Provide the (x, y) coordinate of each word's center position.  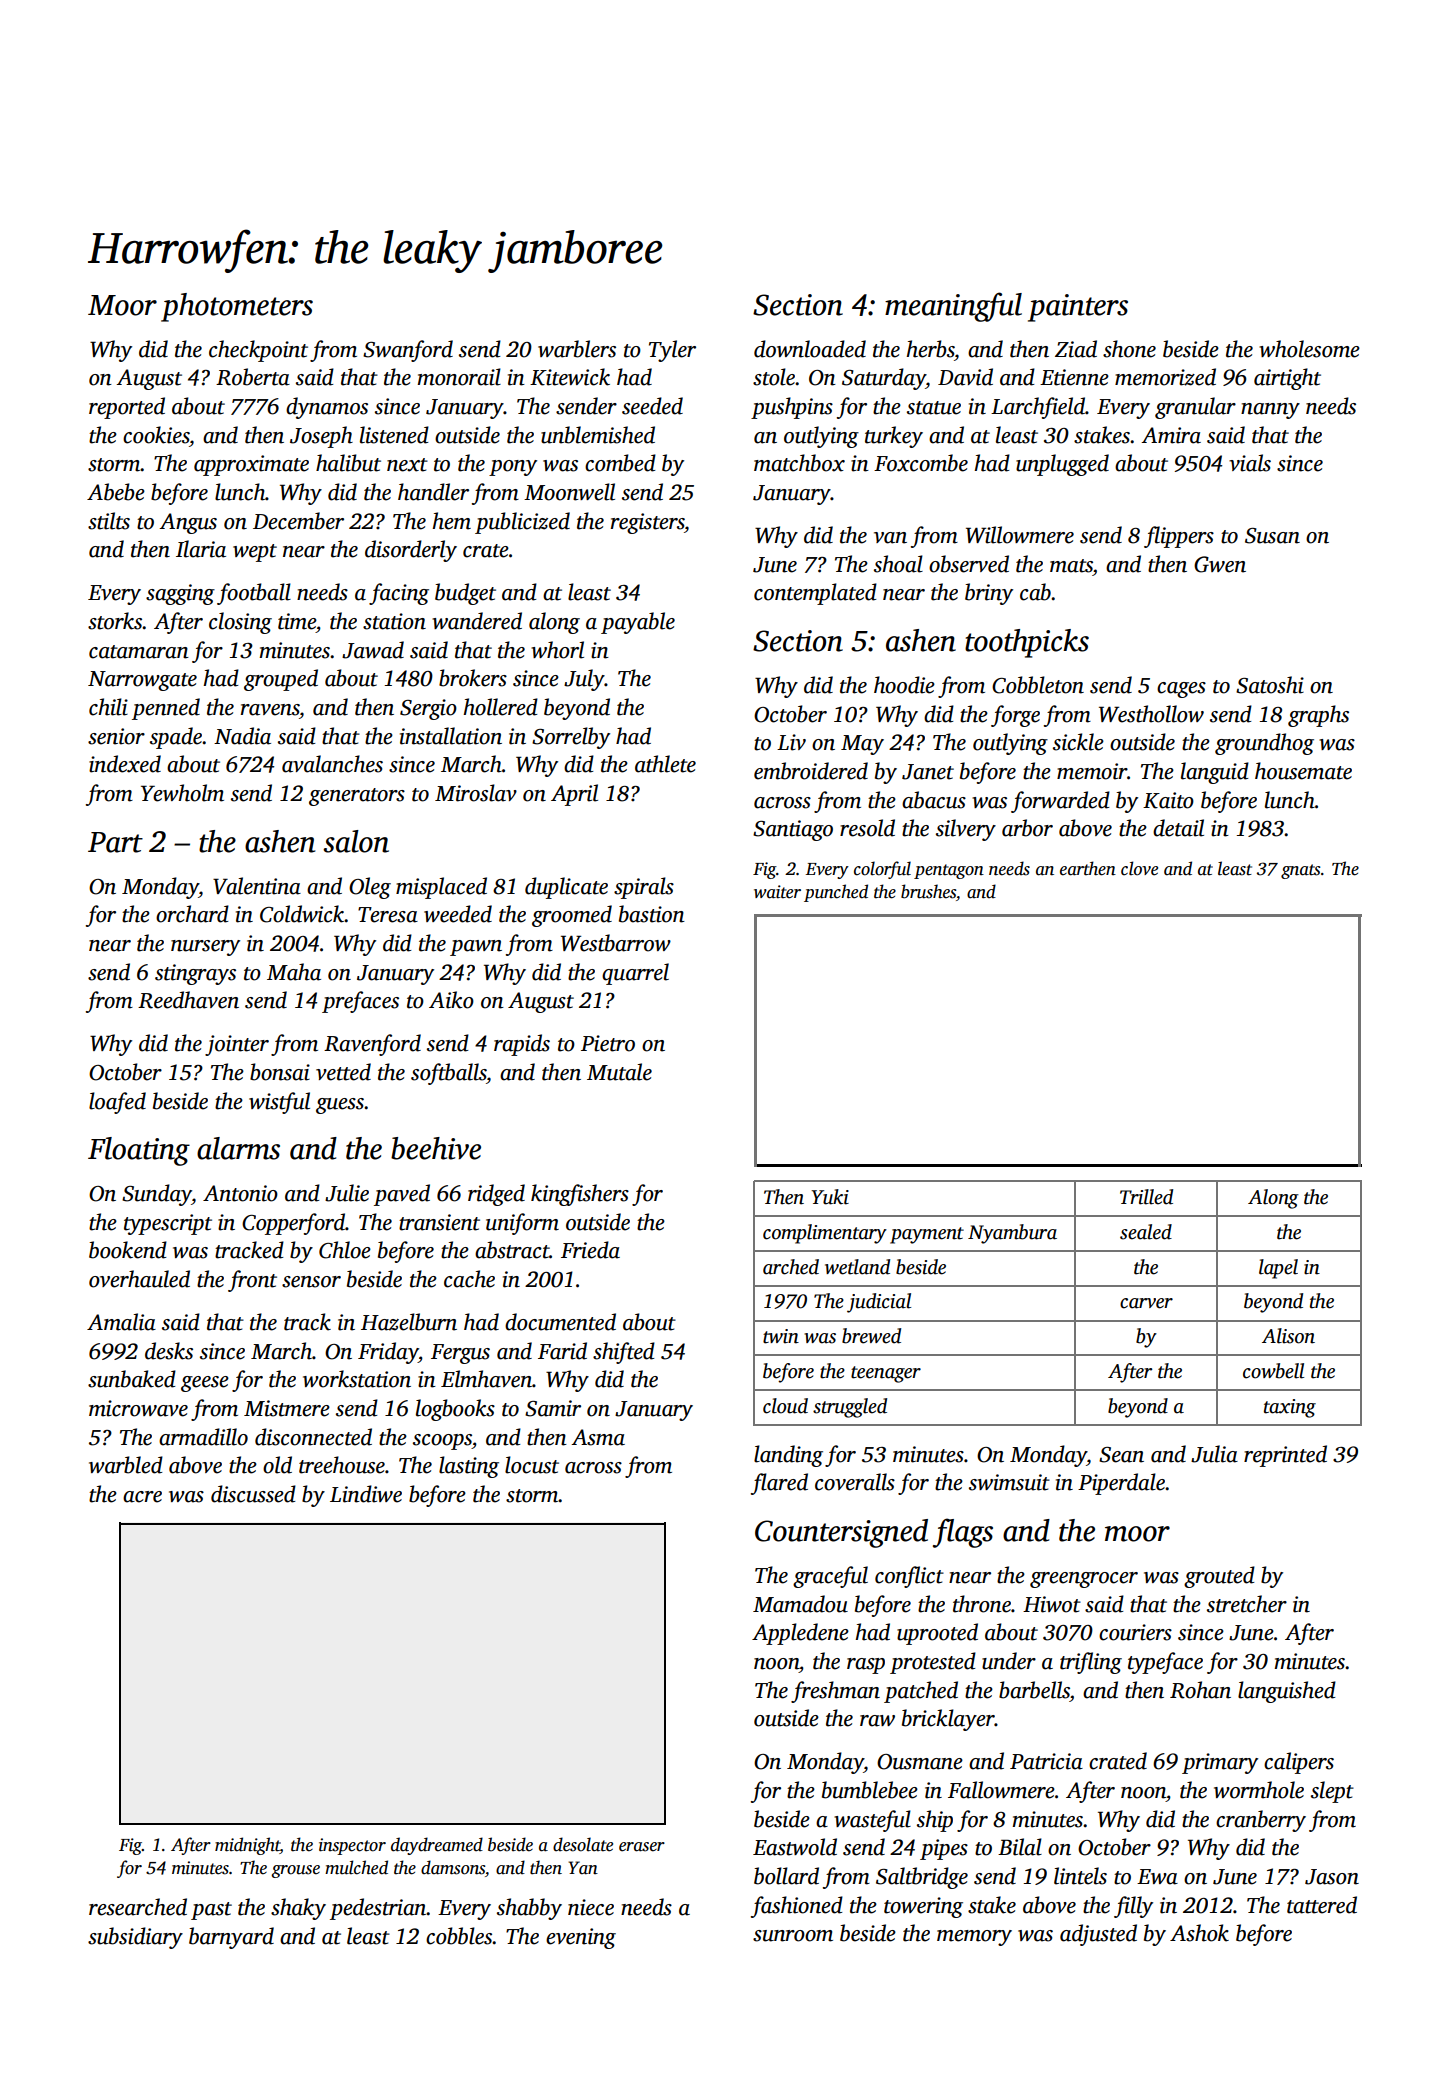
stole (774, 377)
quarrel (635, 974)
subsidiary (135, 1938)
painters (1078, 308)
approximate (251, 465)
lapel (1278, 1269)
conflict (909, 1577)
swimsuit (1009, 1482)
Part (115, 842)
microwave (138, 1408)
